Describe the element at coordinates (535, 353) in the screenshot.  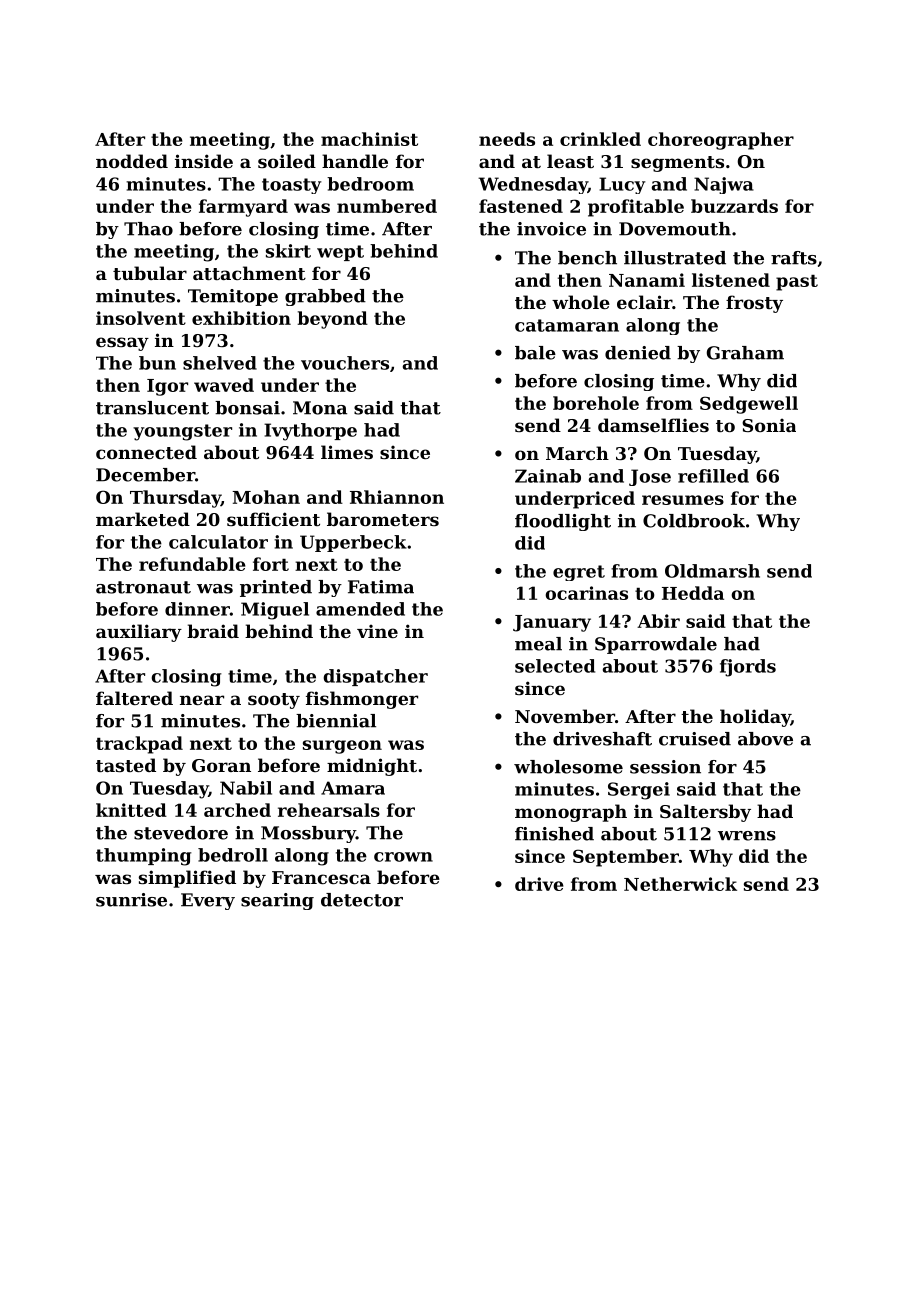
I see `bale` at that location.
